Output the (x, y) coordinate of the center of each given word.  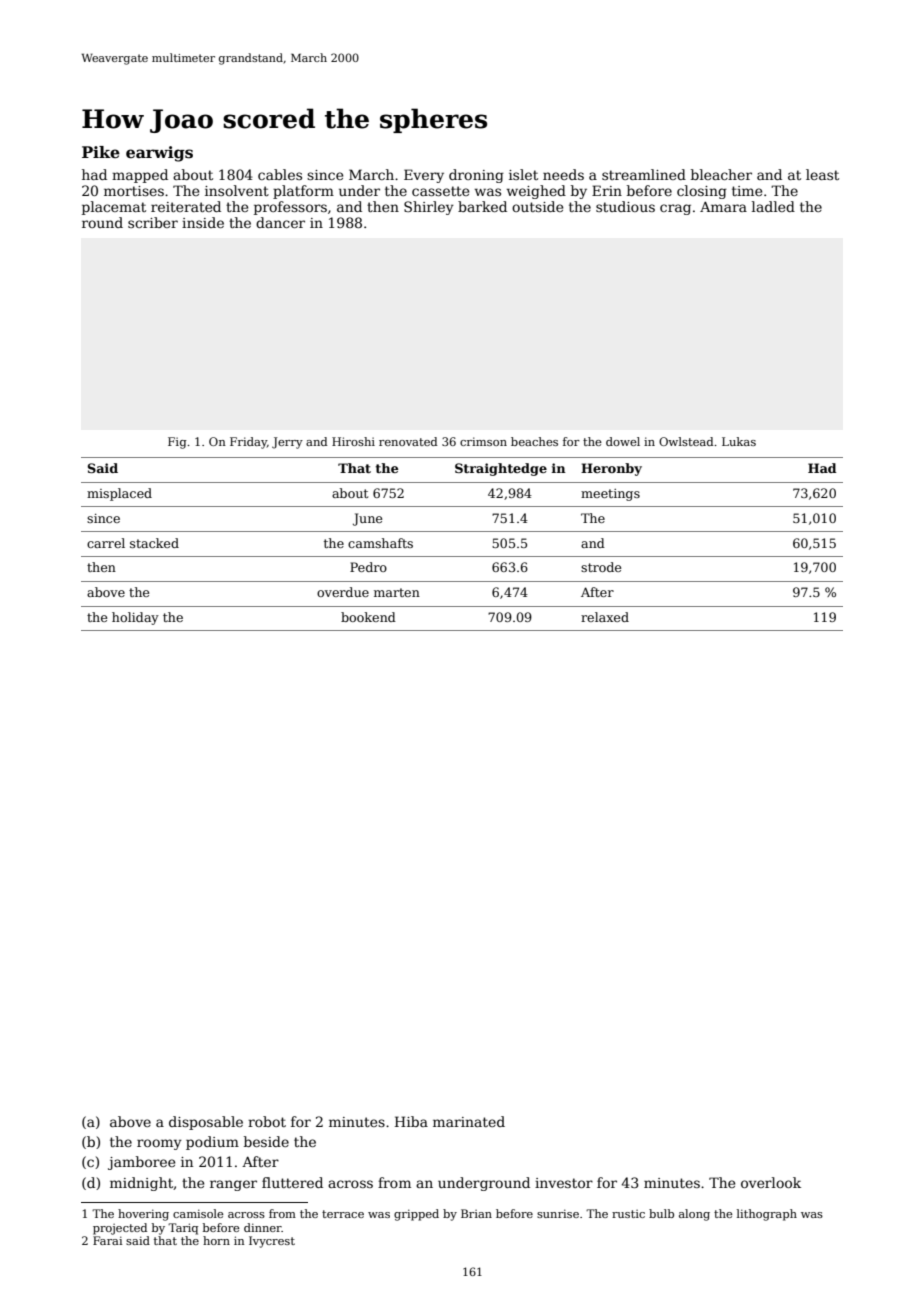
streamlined (644, 174)
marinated (469, 1121)
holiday (135, 618)
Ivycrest (272, 1242)
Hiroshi (353, 441)
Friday (248, 443)
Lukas (739, 441)
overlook (771, 1182)
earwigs (159, 154)
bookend (368, 617)
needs (563, 174)
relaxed (605, 617)
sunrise (558, 1213)
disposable (206, 1123)
